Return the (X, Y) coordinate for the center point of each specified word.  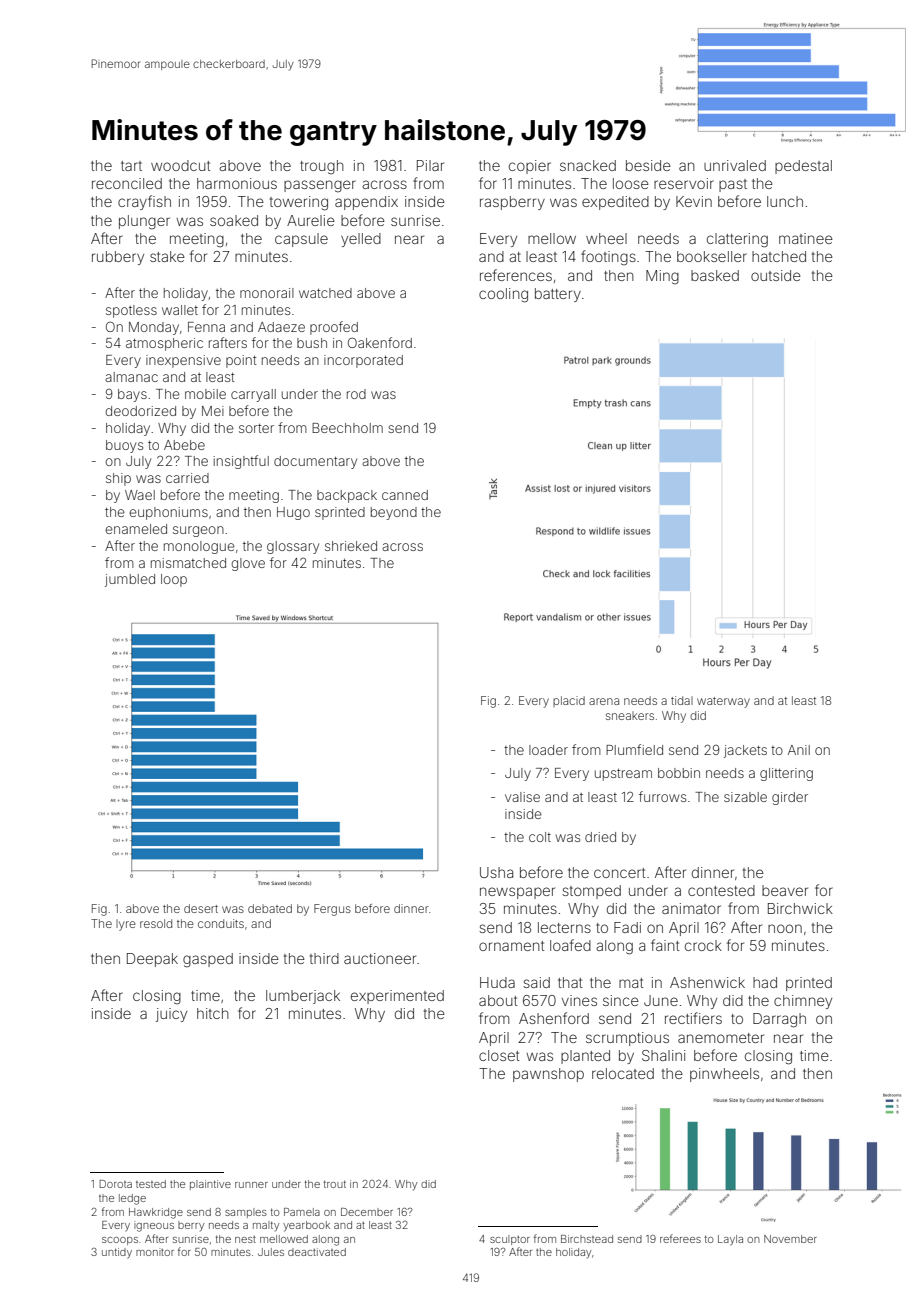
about (498, 1000)
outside (776, 275)
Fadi (627, 927)
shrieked (351, 546)
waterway (723, 702)
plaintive (210, 1185)
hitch (213, 1013)
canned (405, 495)
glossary (293, 547)
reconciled (127, 183)
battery (558, 295)
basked (715, 275)
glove (248, 564)
